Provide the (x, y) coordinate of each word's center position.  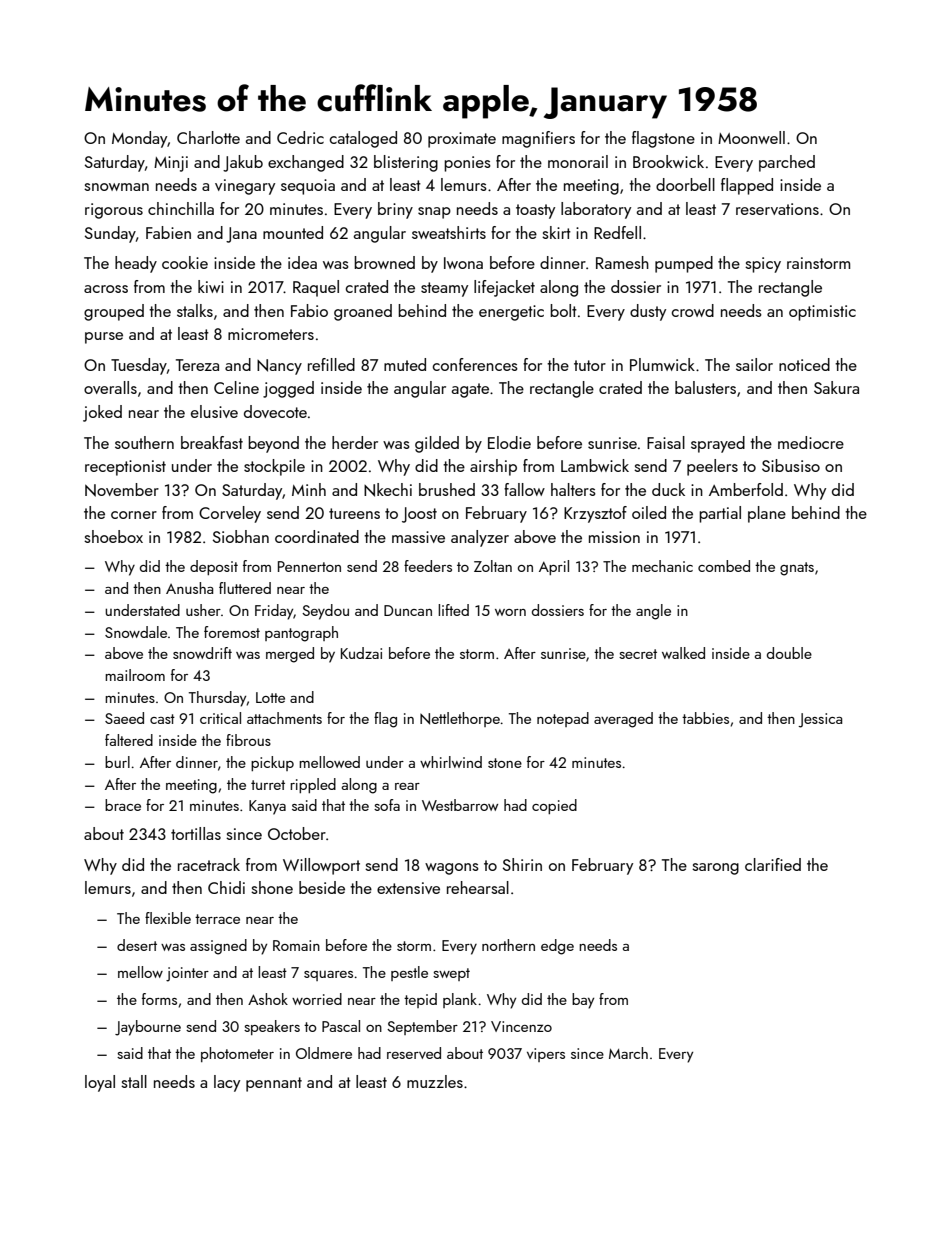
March (628, 1053)
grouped (114, 312)
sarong (715, 869)
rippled (313, 785)
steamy (444, 289)
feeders (428, 566)
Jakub (243, 163)
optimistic (822, 313)
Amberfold (746, 489)
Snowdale (136, 632)
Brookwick (668, 161)
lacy (227, 1083)
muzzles (435, 1081)
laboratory (596, 210)
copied (554, 806)
